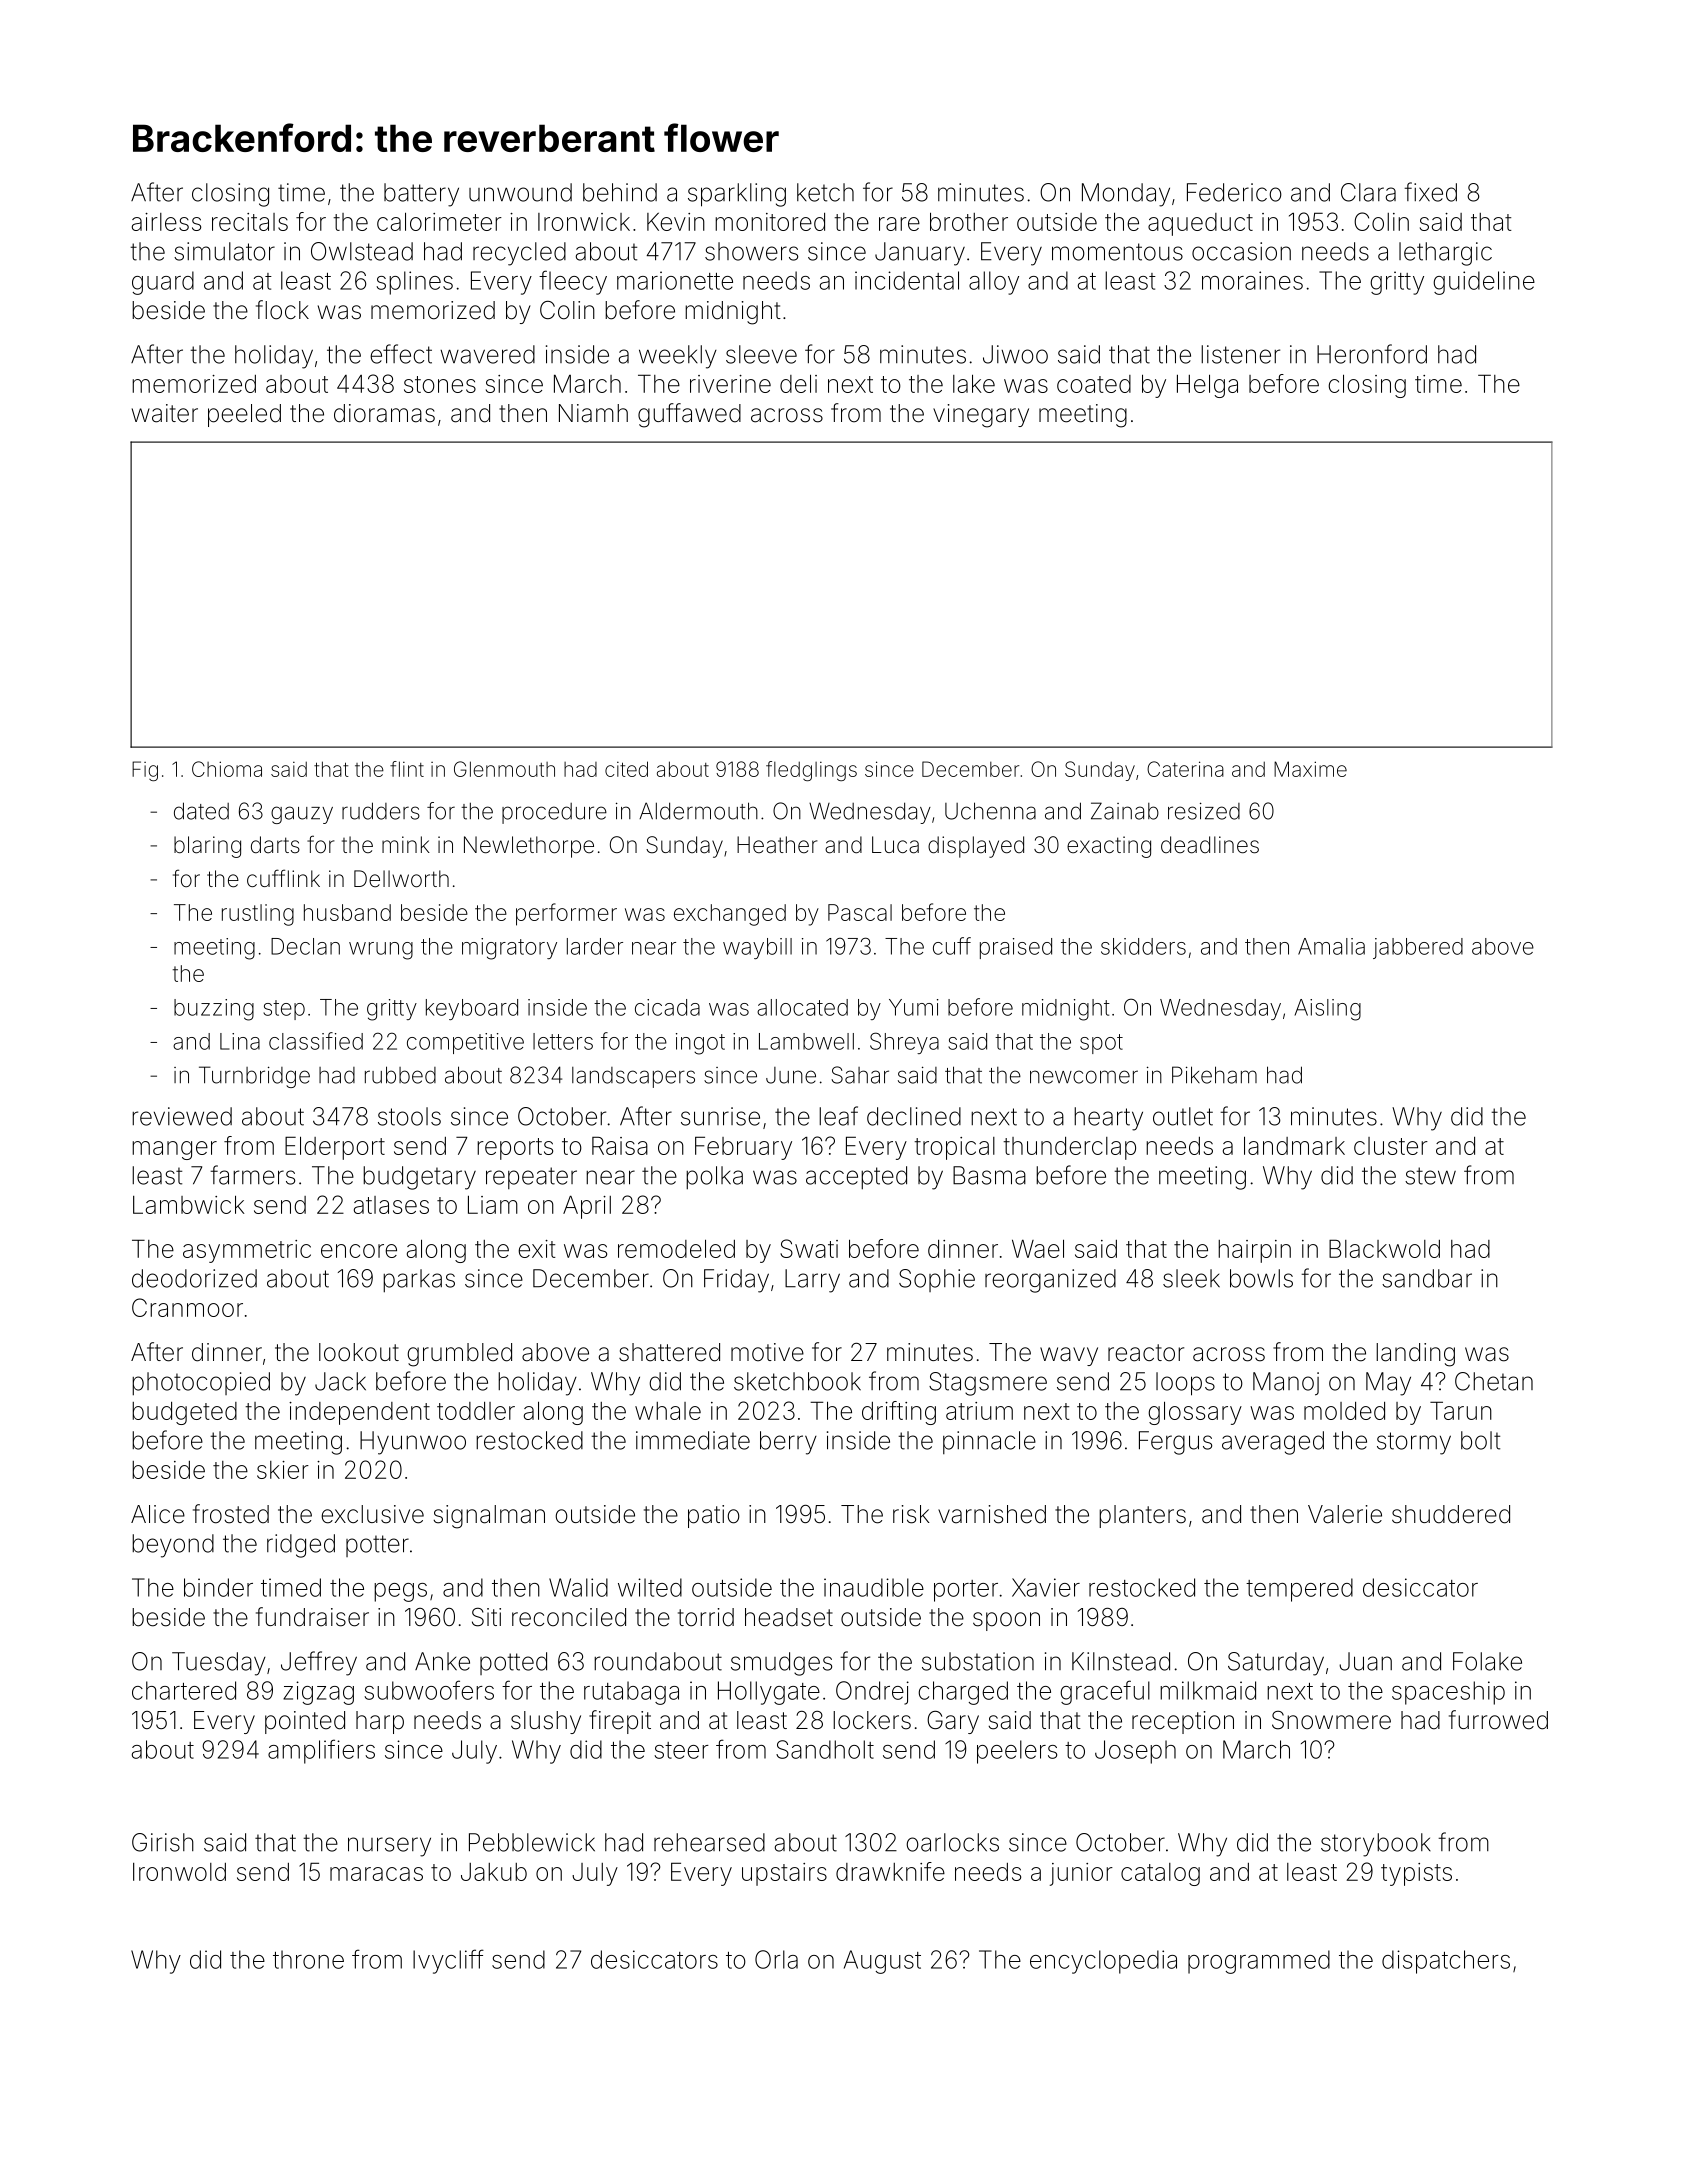  Describe the element at coordinates (166, 222) in the screenshot. I see `airless` at that location.
